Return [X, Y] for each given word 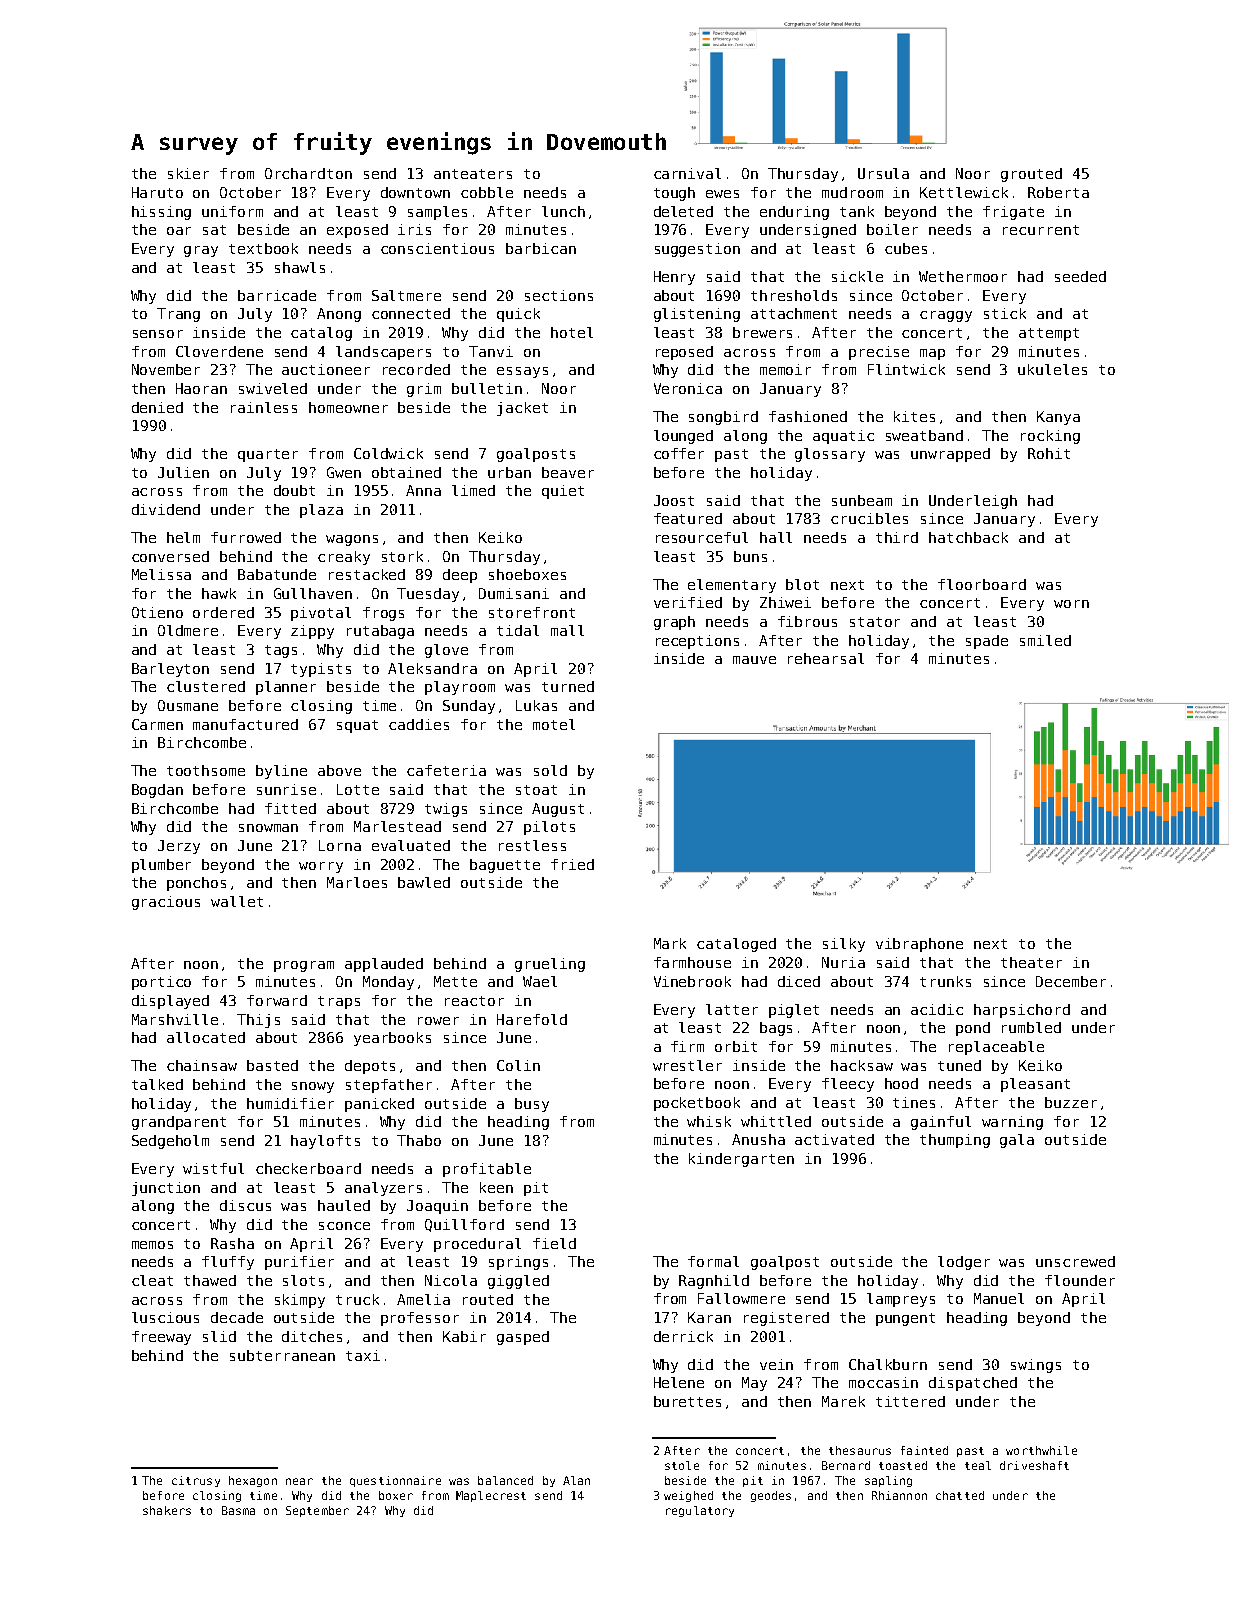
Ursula [883, 173]
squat [357, 726]
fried [572, 864]
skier [188, 173]
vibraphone [919, 945]
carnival [687, 173]
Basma [238, 1510]
